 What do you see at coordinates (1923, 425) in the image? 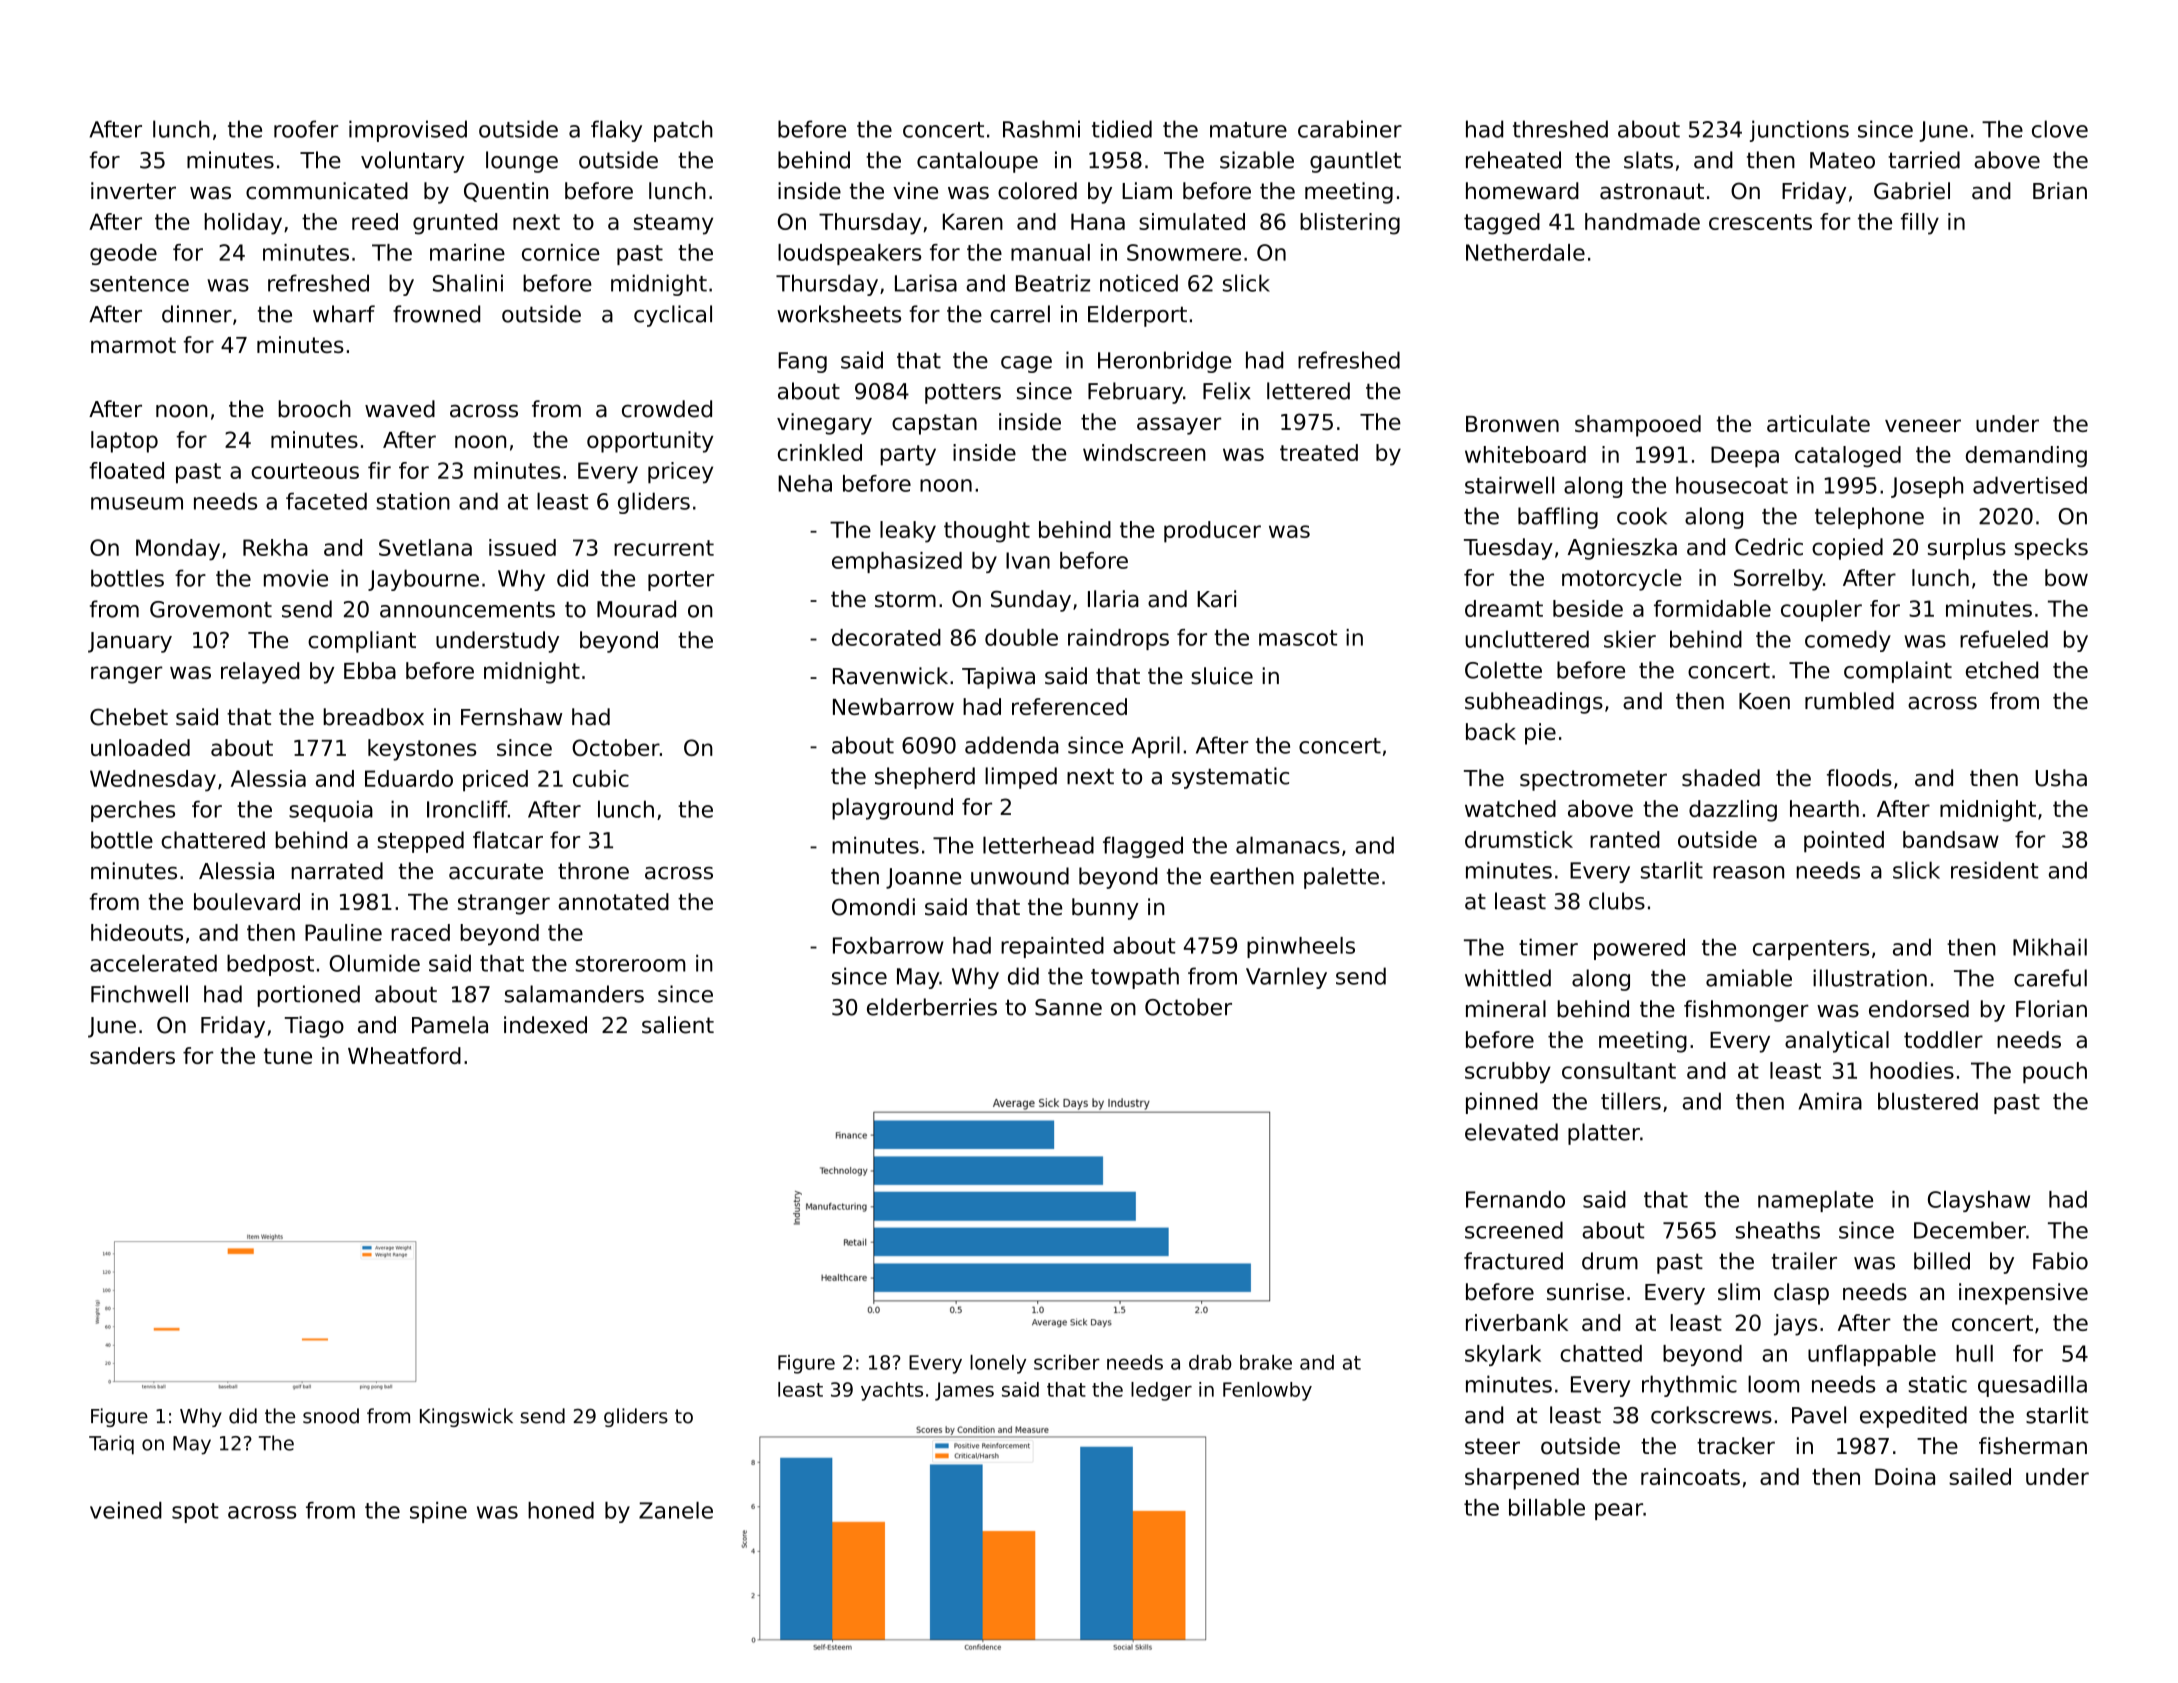
I see `veneer` at bounding box center [1923, 425].
